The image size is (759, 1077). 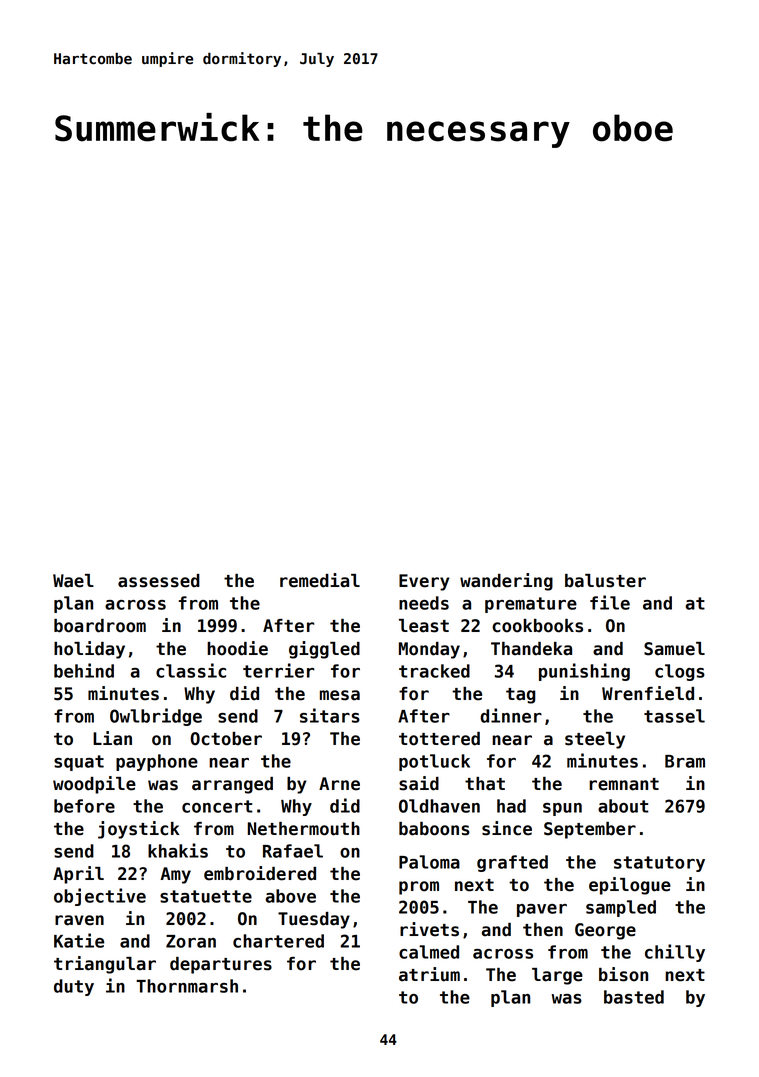 I want to click on rivets, so click(x=429, y=929).
